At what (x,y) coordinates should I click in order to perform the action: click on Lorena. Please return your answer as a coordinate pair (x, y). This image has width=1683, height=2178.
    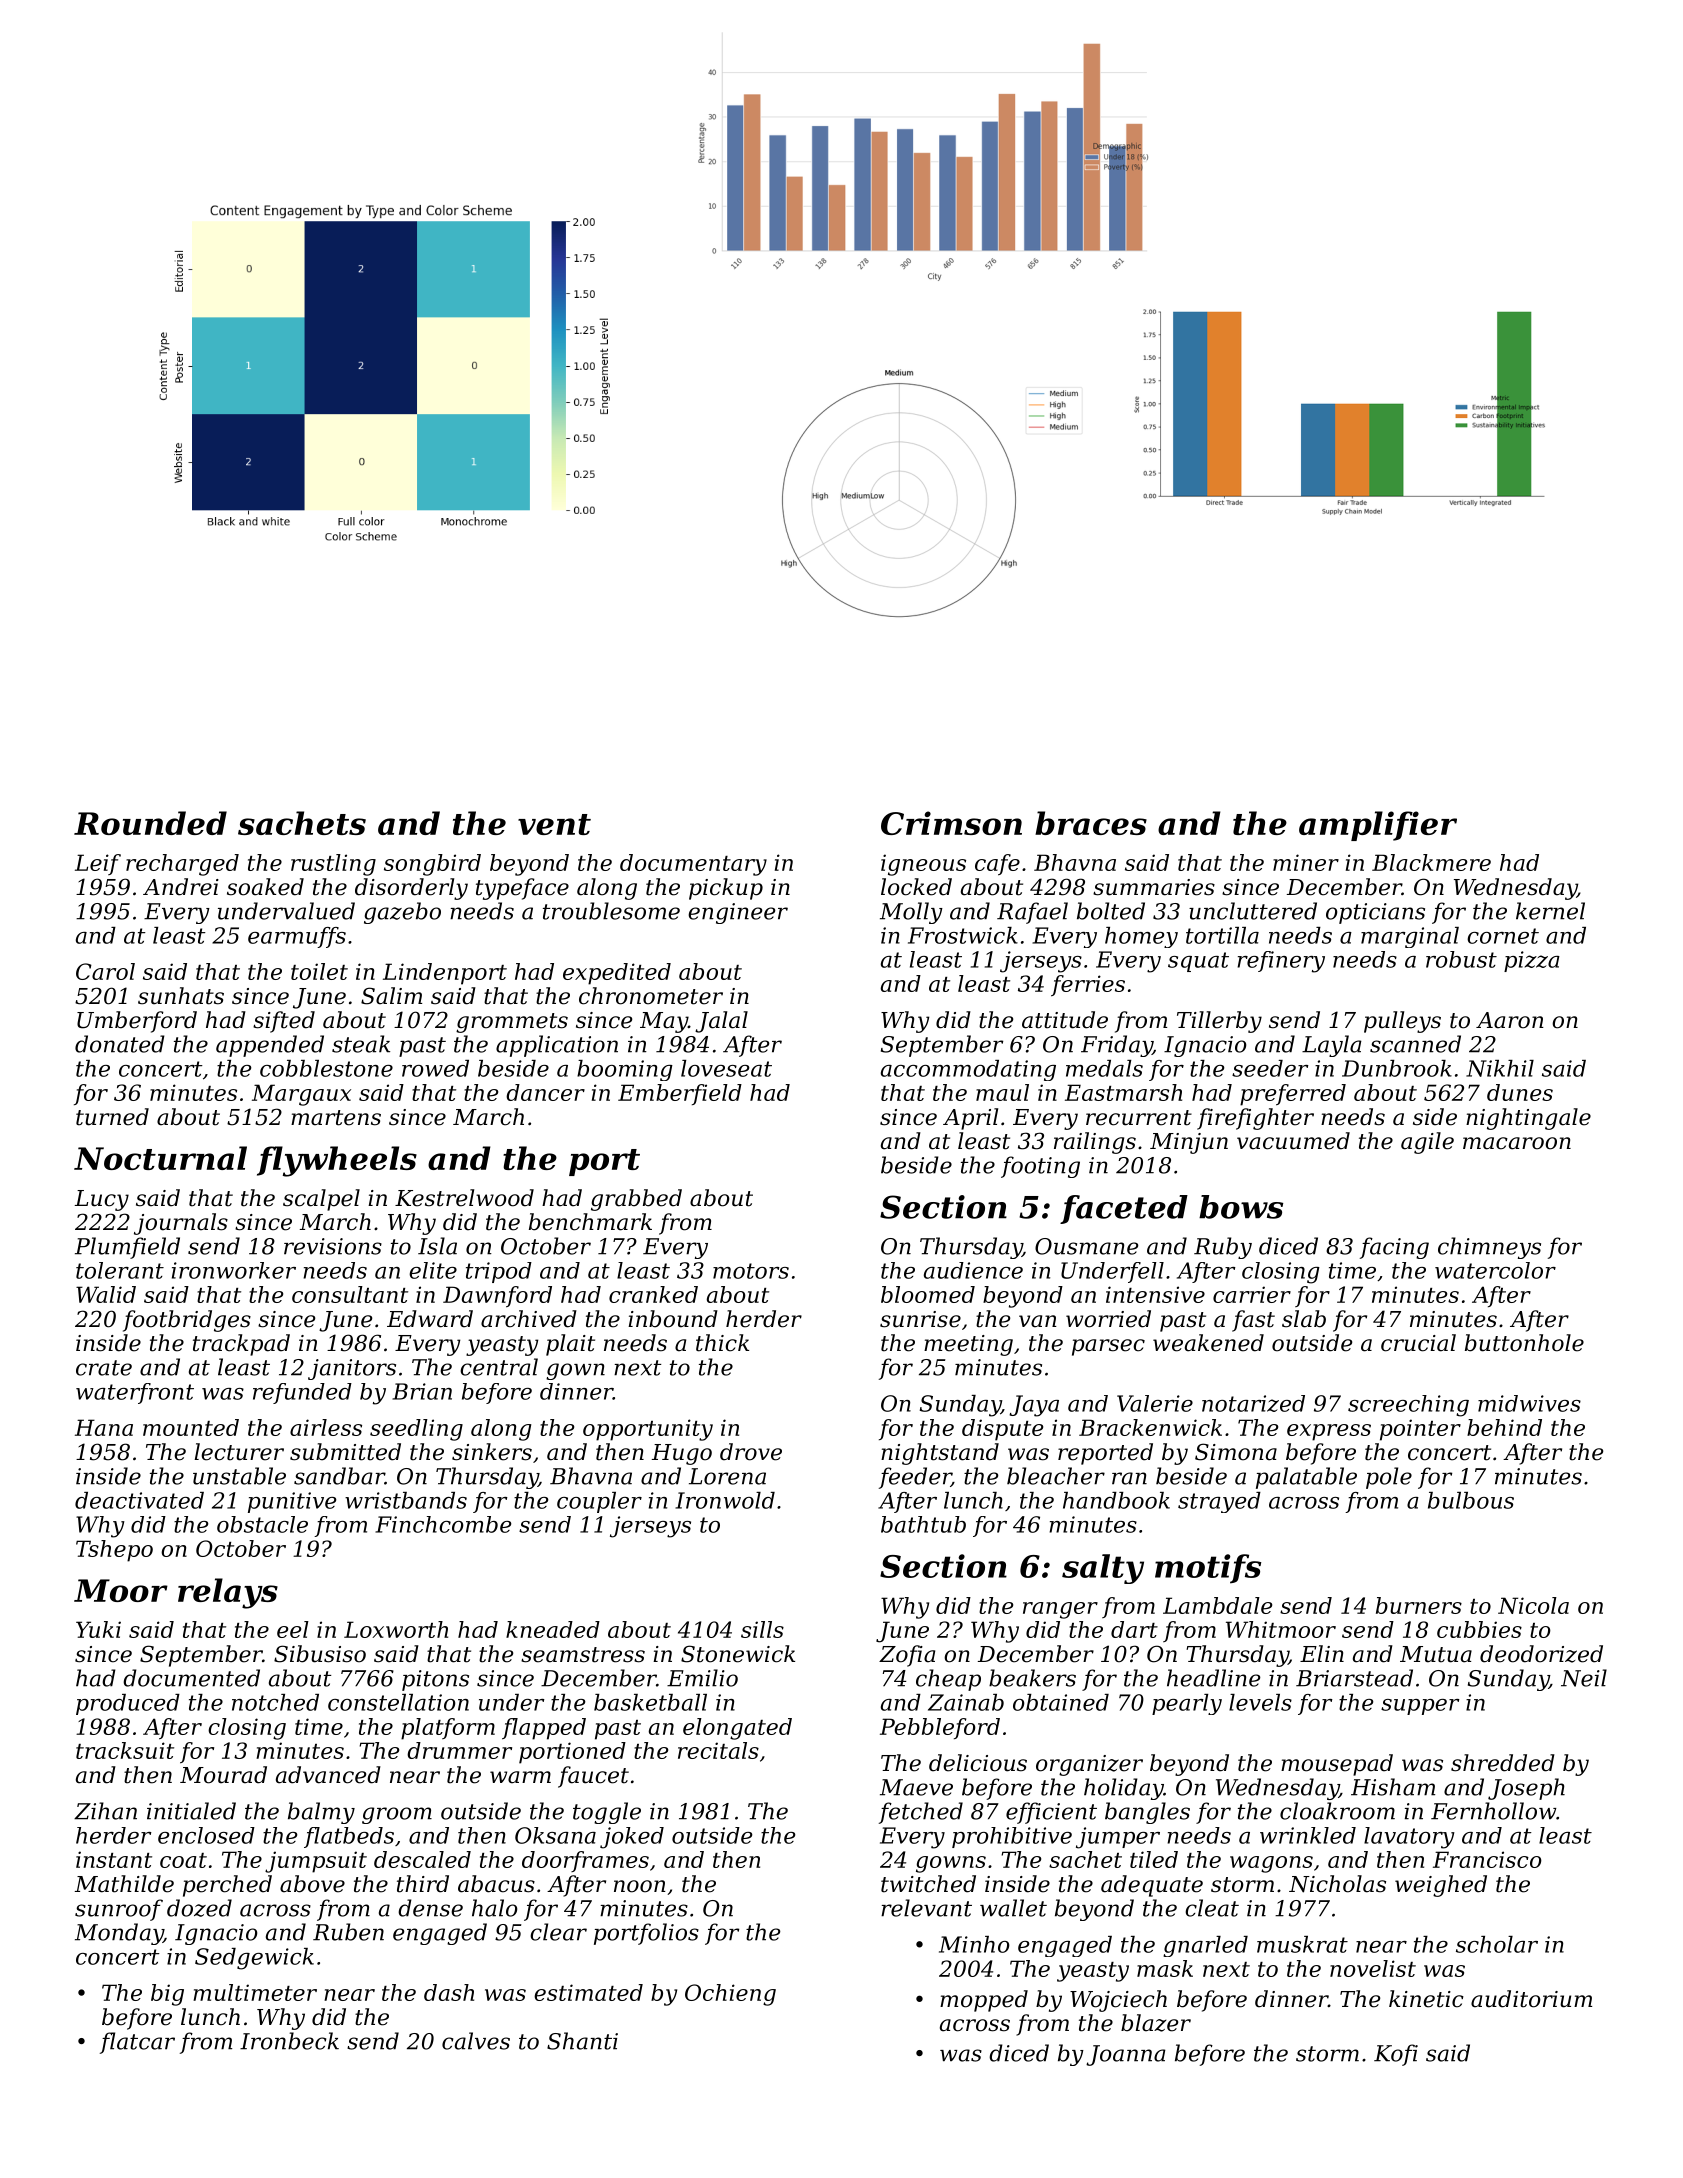
    Looking at the image, I should click on (727, 1476).
